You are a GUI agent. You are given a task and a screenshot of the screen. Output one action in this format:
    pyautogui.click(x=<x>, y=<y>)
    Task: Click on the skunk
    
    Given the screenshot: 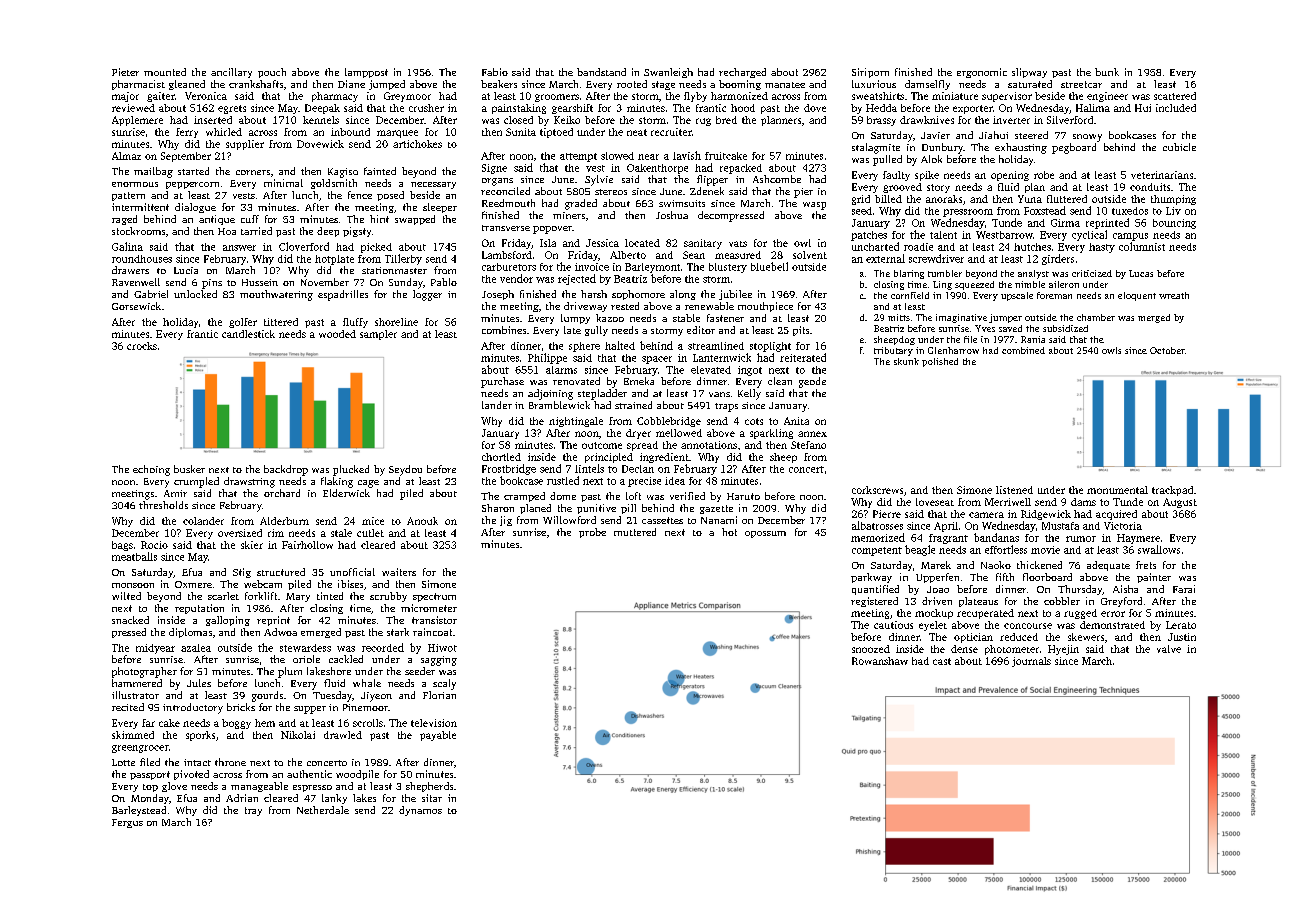 What is the action you would take?
    pyautogui.click(x=906, y=361)
